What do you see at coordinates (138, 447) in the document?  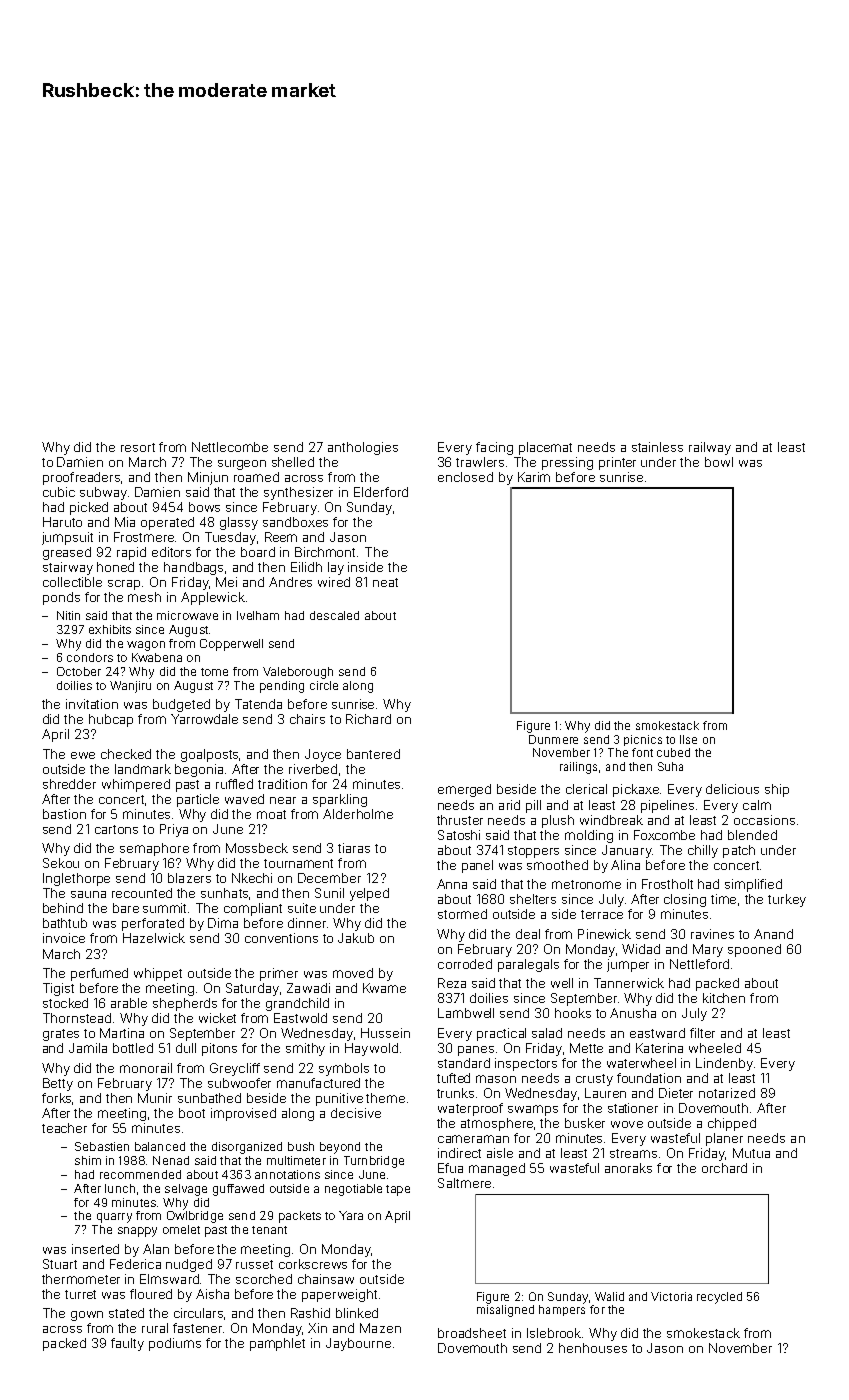 I see `resort` at bounding box center [138, 447].
